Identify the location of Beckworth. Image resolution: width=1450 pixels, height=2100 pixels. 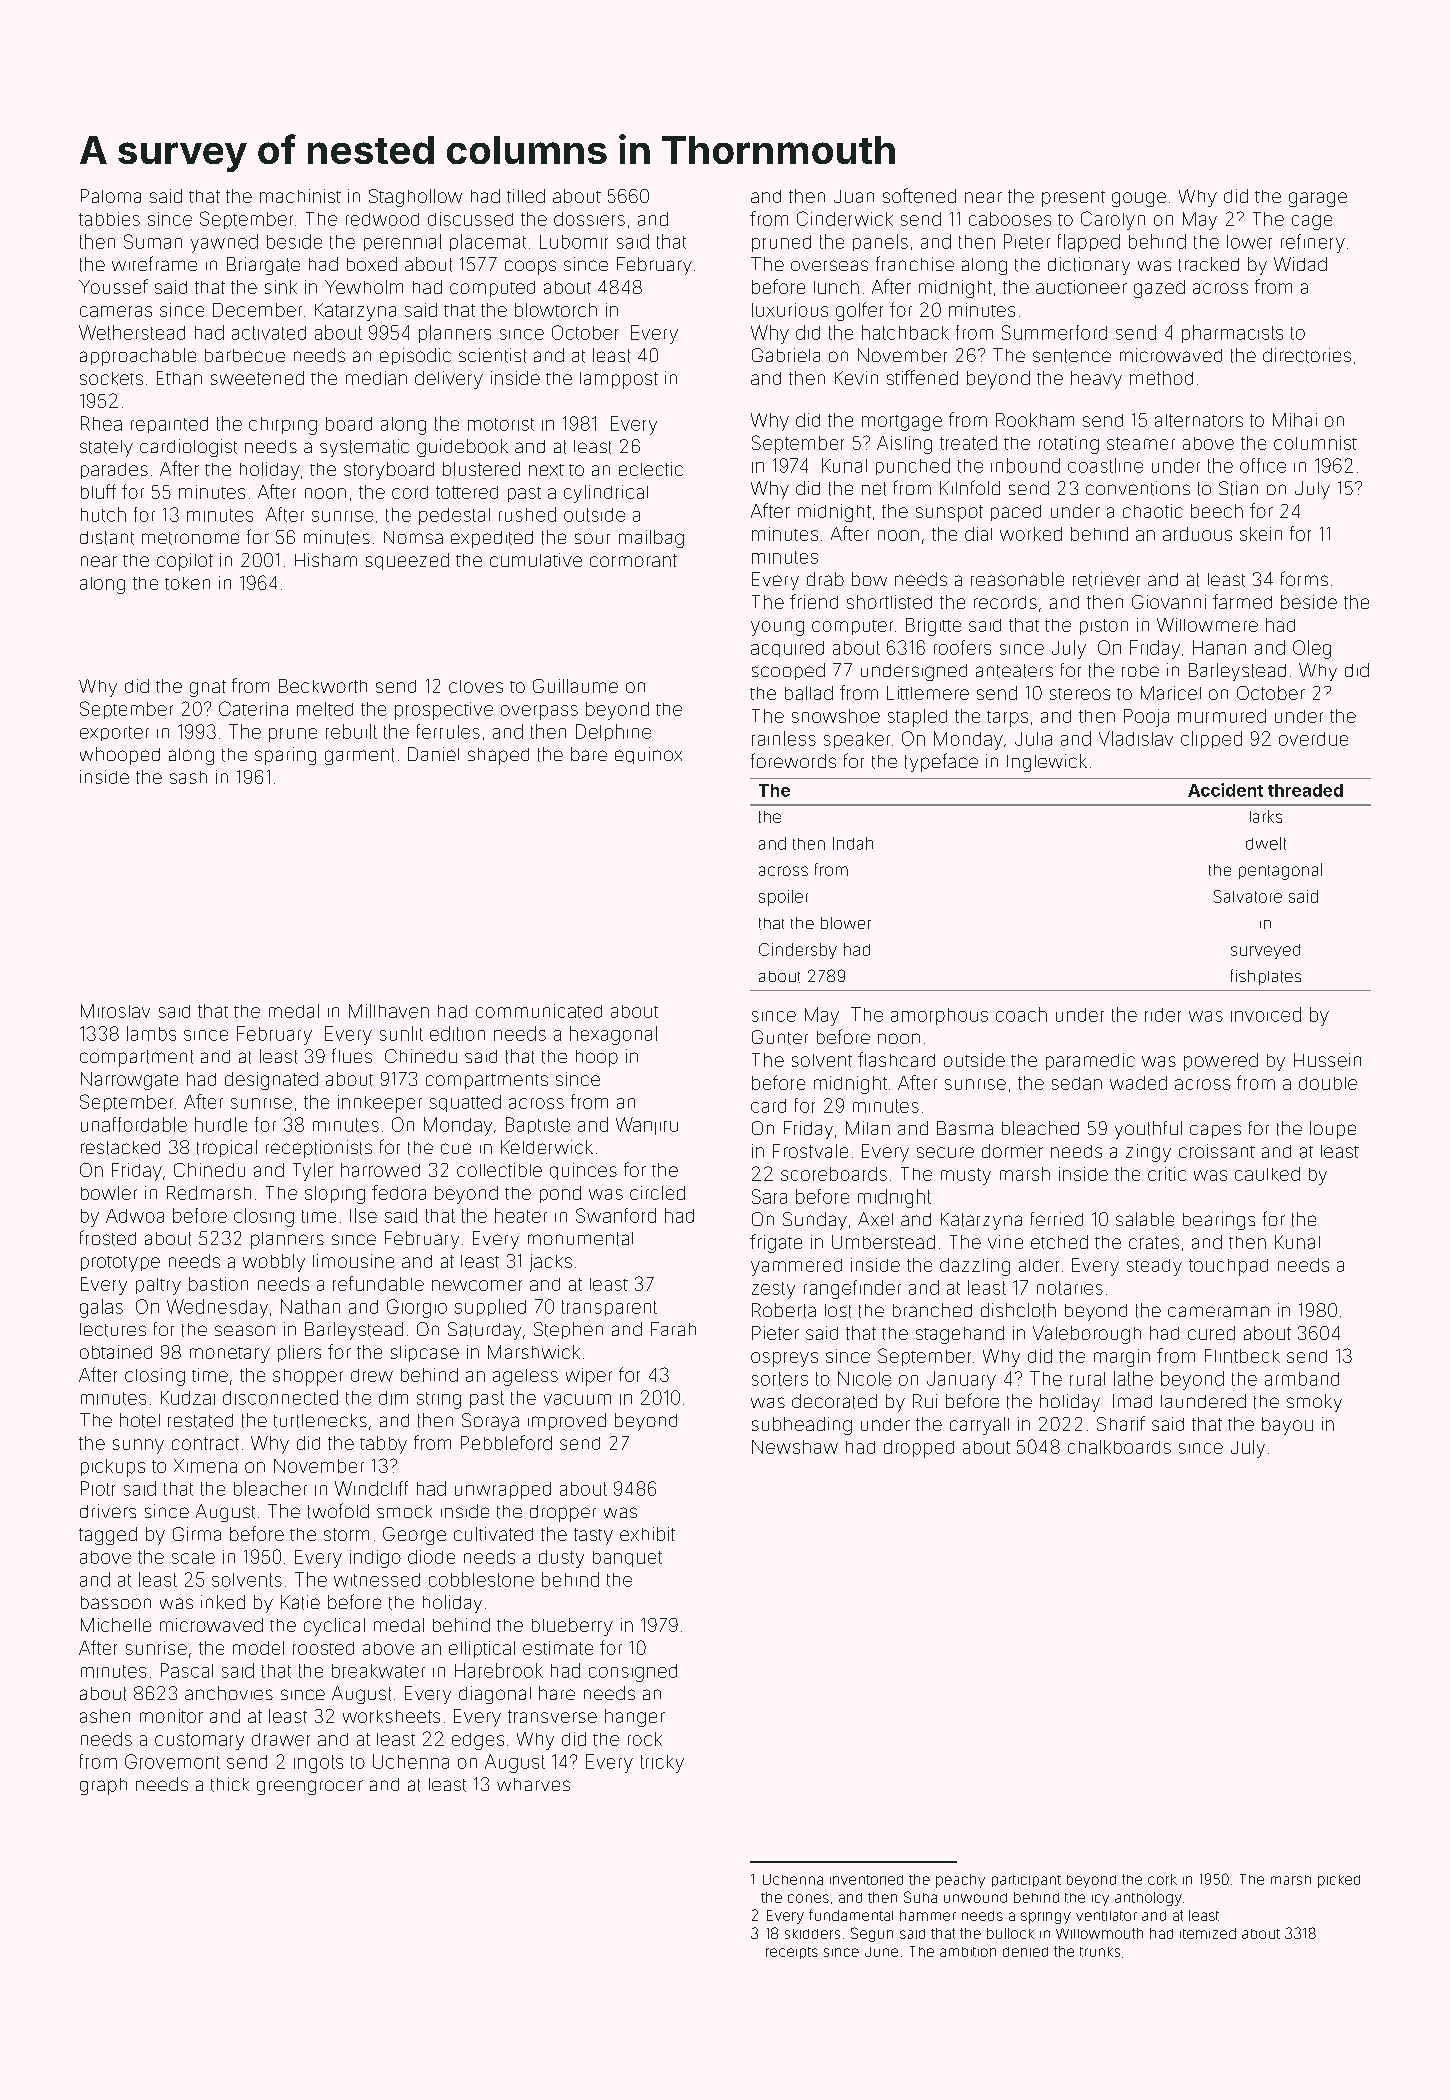
(323, 686).
